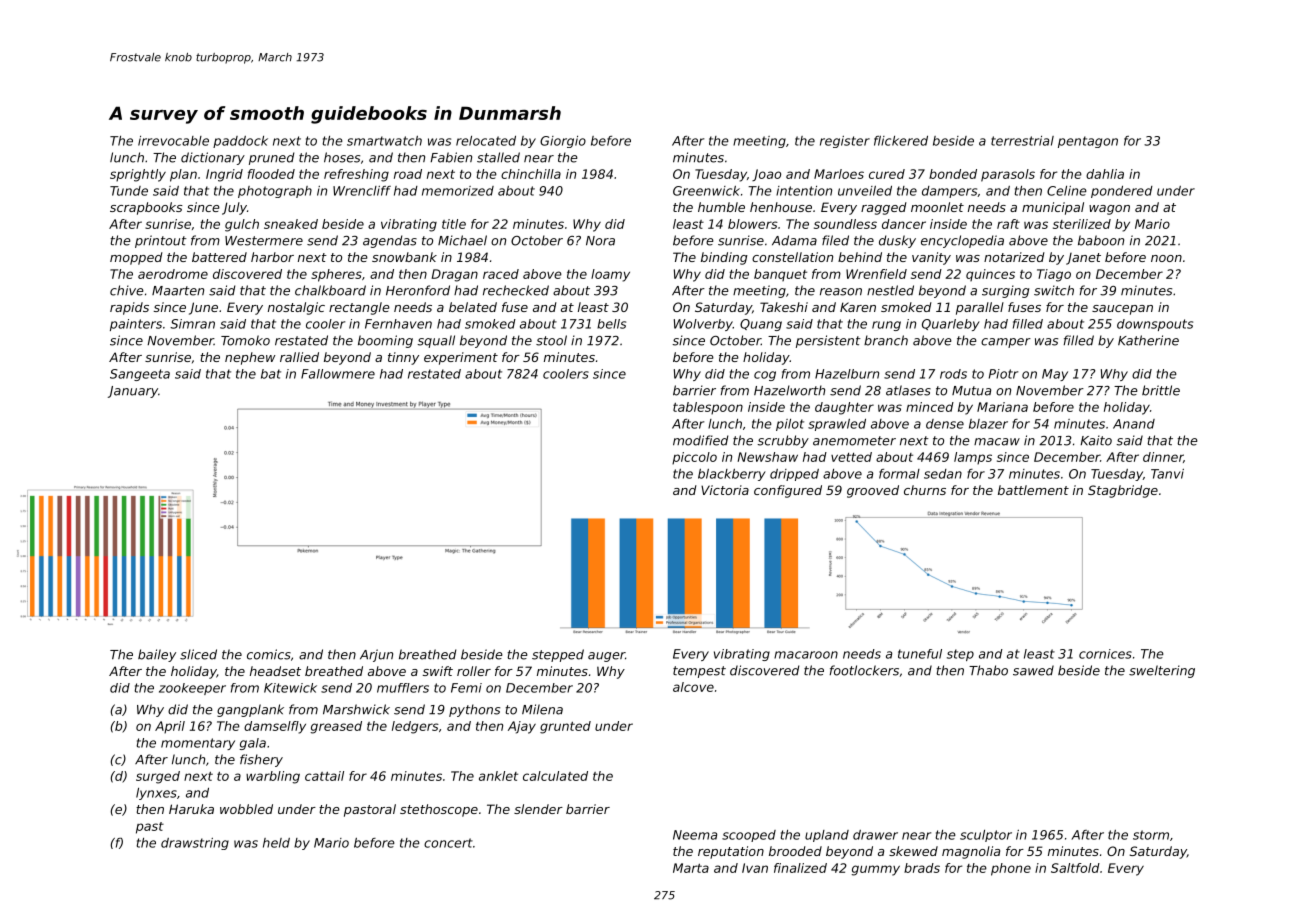 The image size is (1308, 924). I want to click on smartwatch, so click(384, 141).
